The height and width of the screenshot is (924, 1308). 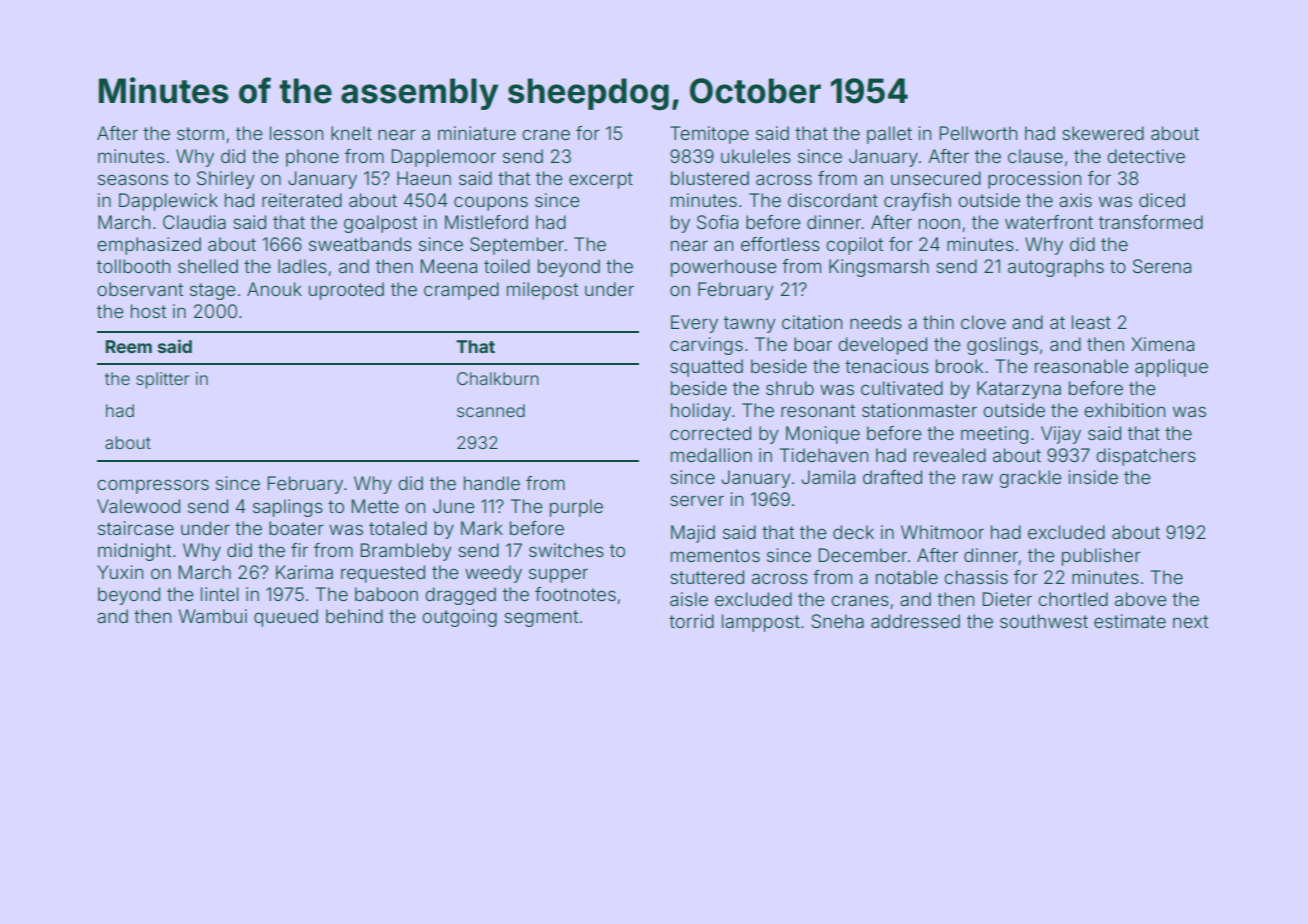 What do you see at coordinates (148, 311) in the screenshot?
I see `host` at bounding box center [148, 311].
